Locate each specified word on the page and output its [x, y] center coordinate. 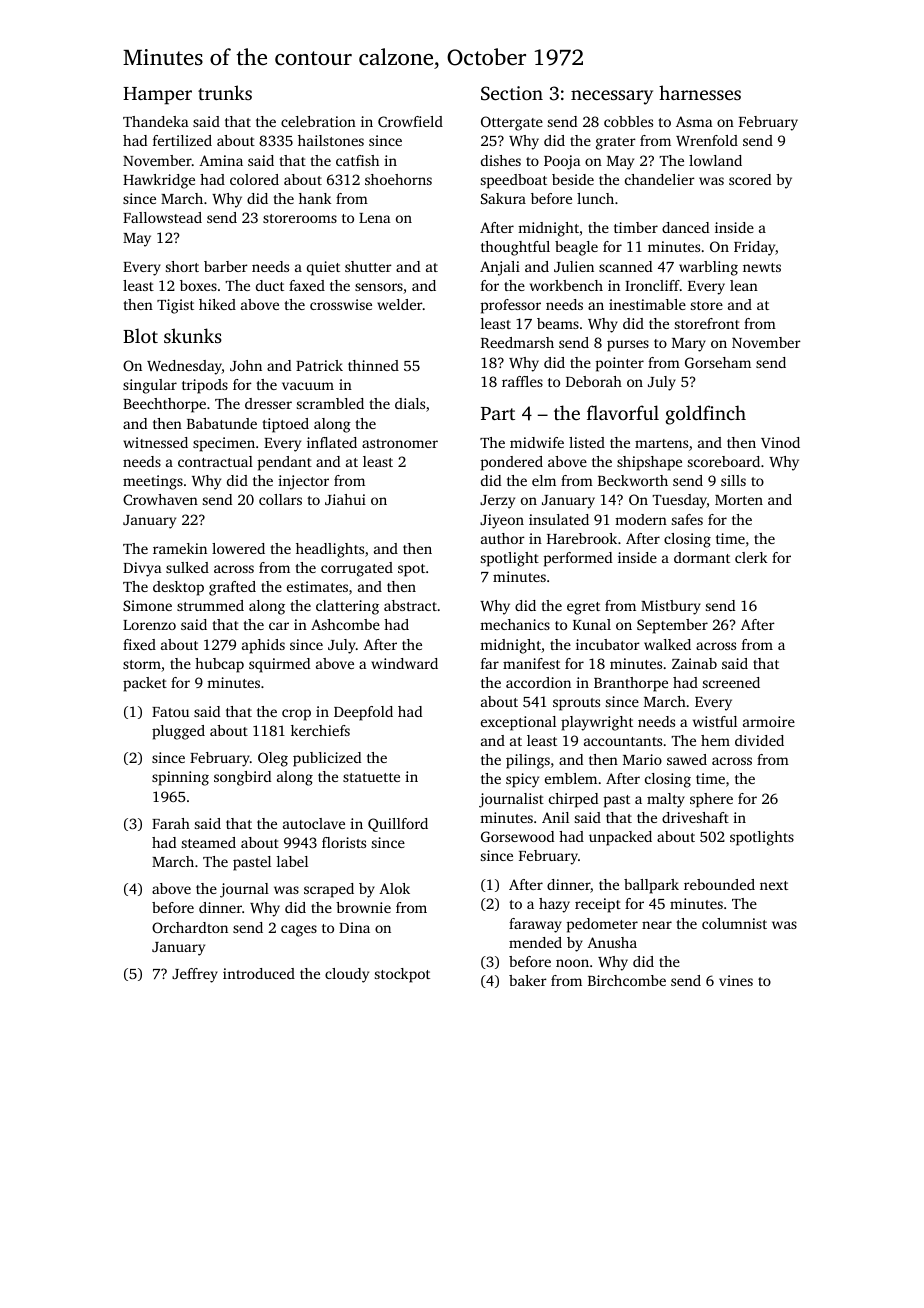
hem [715, 740]
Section [512, 93]
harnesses [700, 92]
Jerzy [497, 502]
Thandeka [156, 121]
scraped [329, 890]
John [246, 365]
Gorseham [718, 362]
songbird [242, 778]
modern [641, 519]
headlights [330, 550]
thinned [373, 365]
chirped [573, 800]
